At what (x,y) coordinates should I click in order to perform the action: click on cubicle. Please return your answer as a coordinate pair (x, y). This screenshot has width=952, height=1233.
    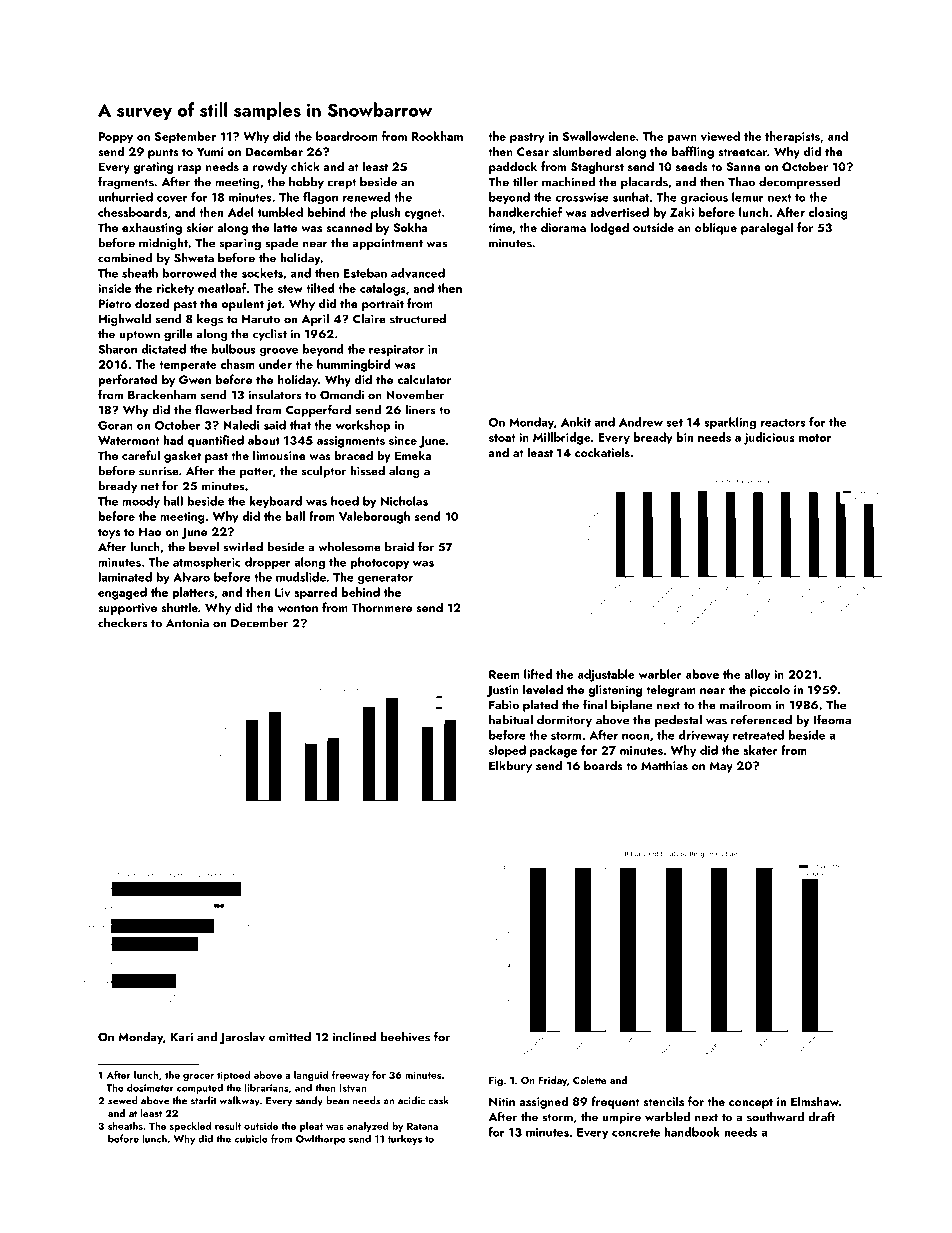
    Looking at the image, I should click on (251, 1138).
